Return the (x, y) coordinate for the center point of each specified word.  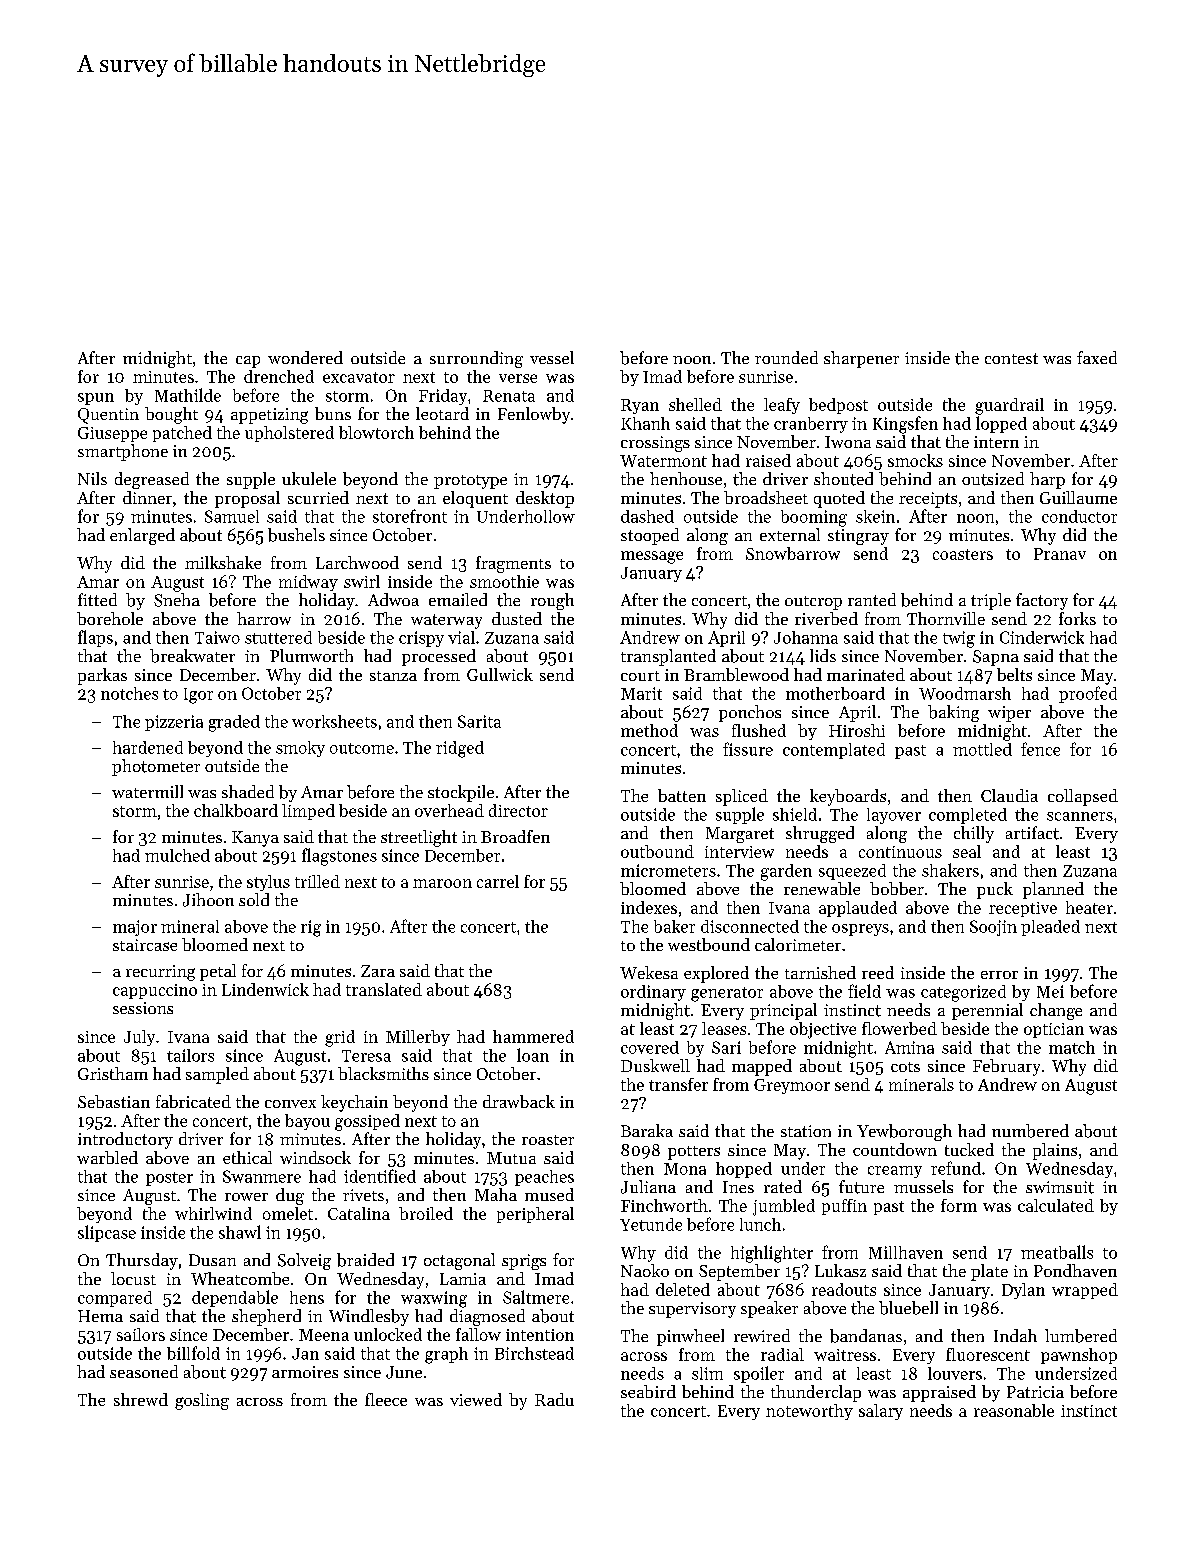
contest (1011, 358)
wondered (305, 357)
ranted (872, 599)
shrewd (141, 1399)
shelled (695, 404)
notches (129, 693)
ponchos (750, 713)
